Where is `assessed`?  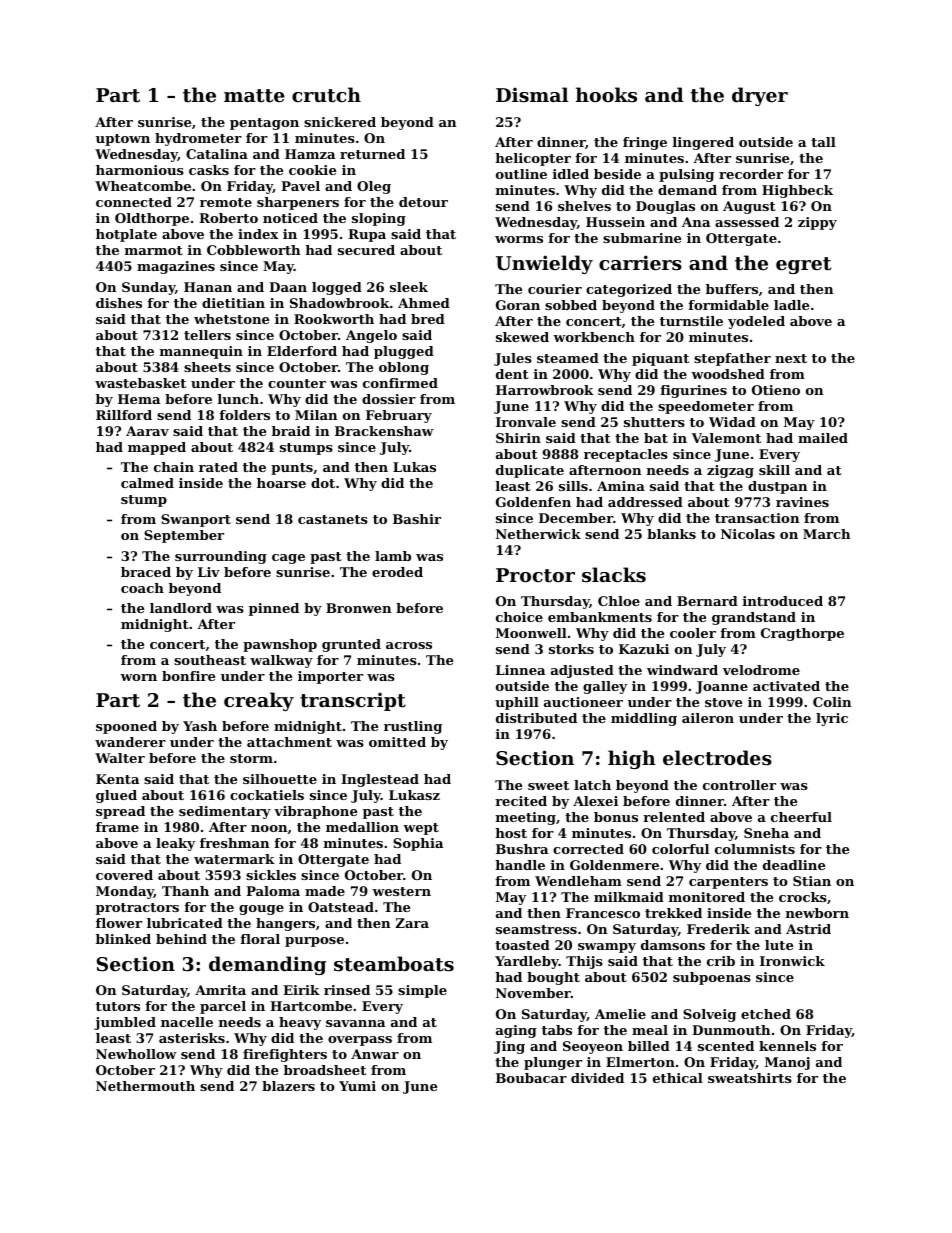 assessed is located at coordinates (747, 222).
